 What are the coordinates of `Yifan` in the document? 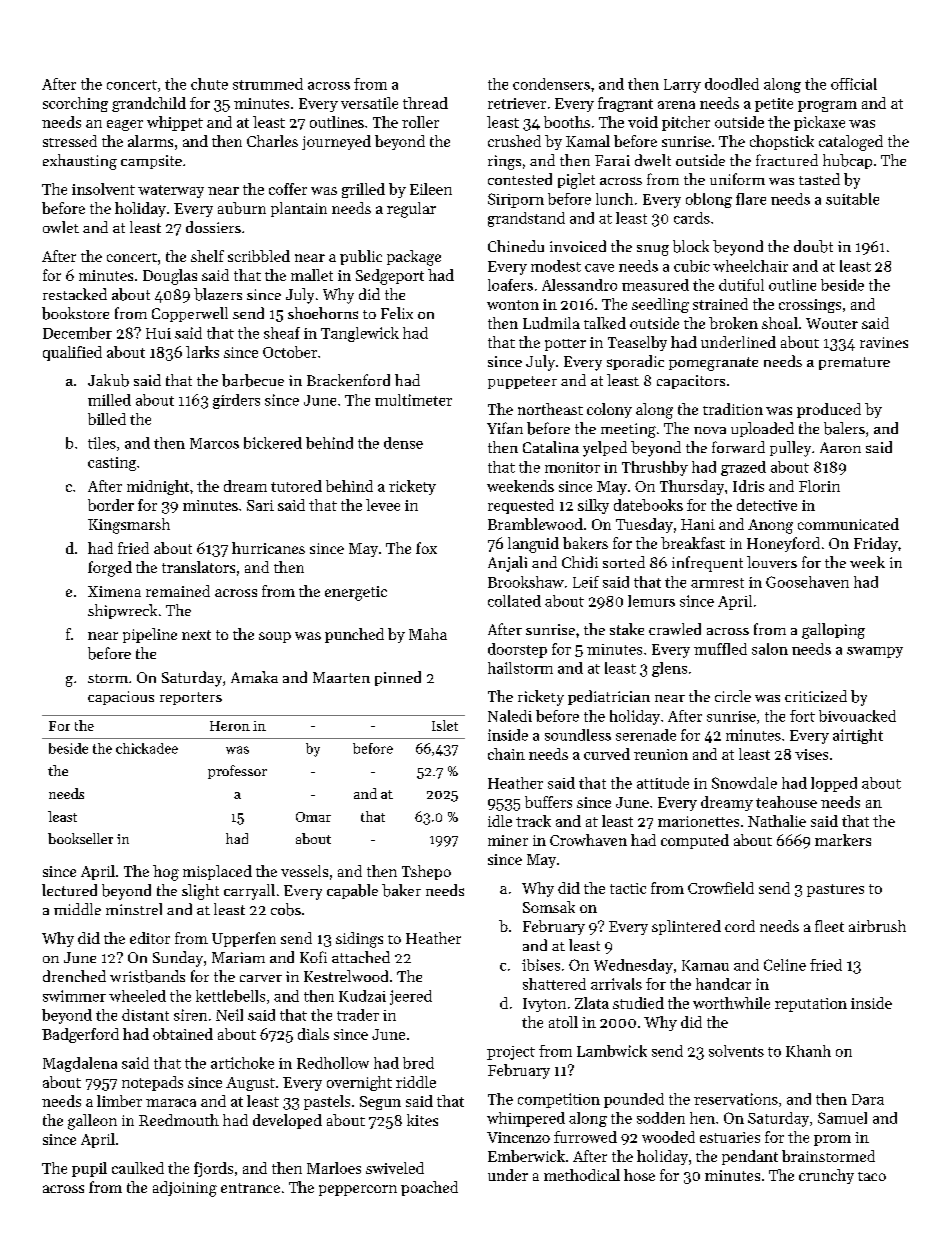 It's located at (505, 428).
